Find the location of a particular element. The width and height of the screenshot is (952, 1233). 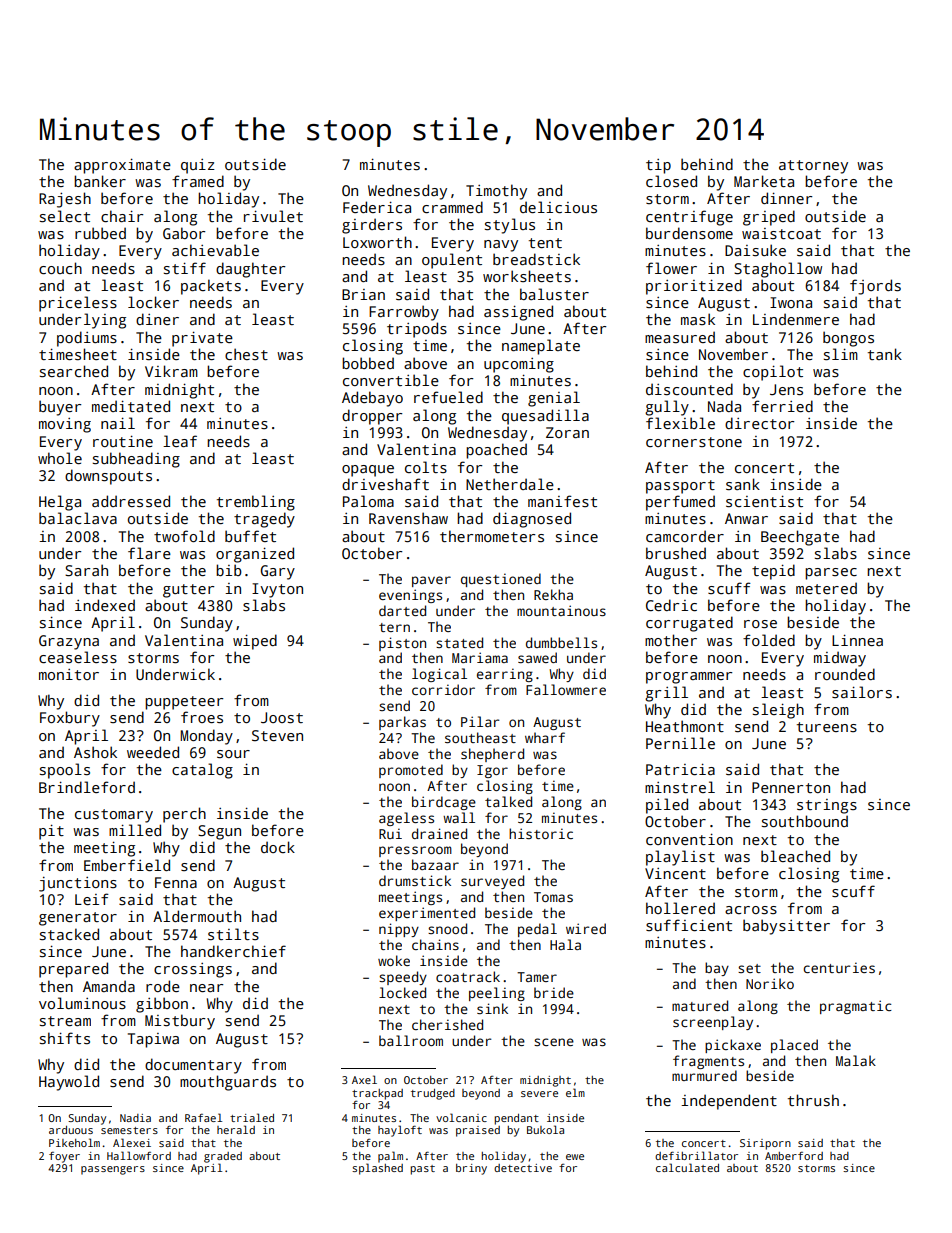

catalog is located at coordinates (202, 771).
